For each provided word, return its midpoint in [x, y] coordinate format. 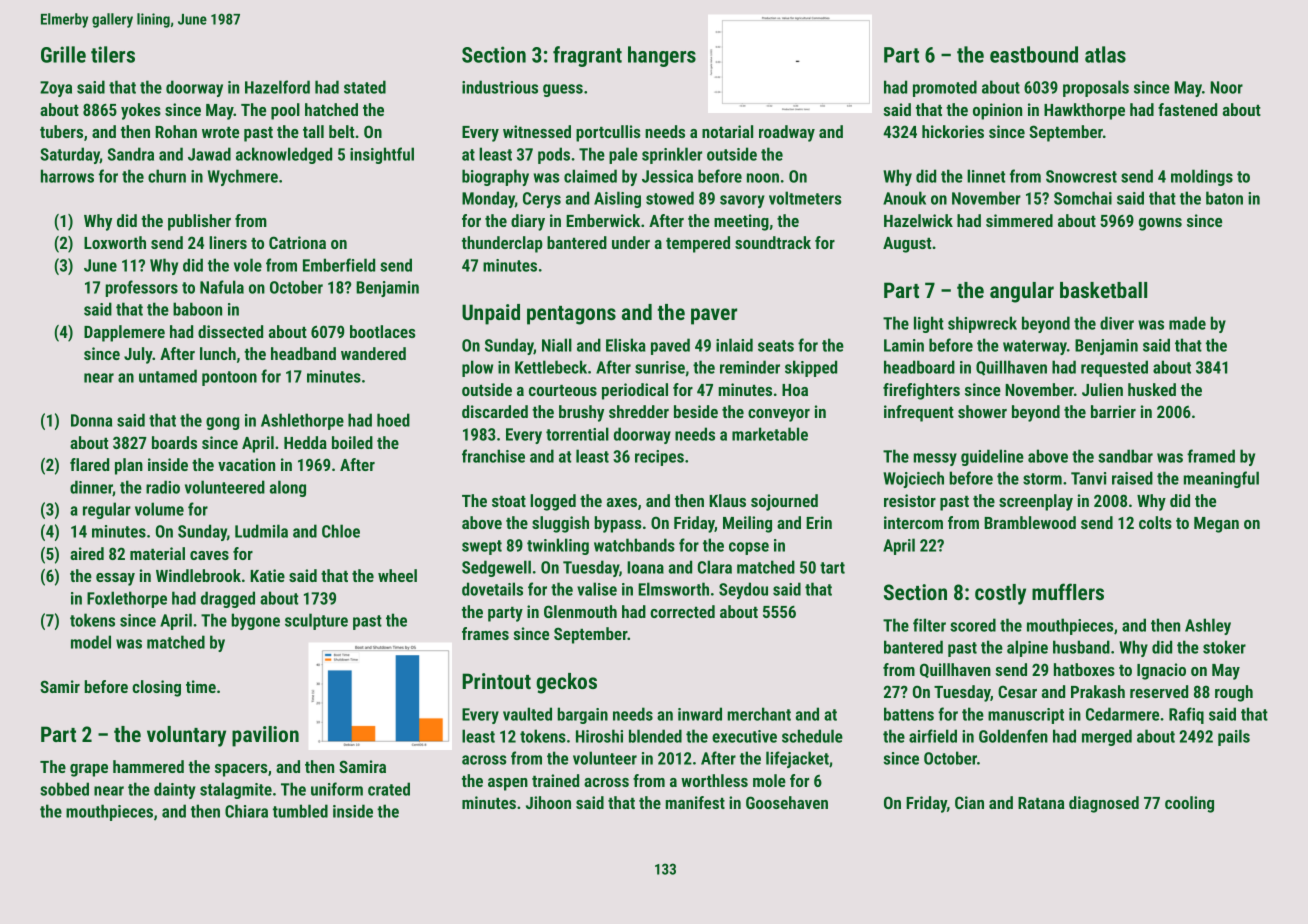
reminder [750, 367]
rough [1234, 693]
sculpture [316, 621]
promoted [945, 88]
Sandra [131, 154]
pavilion [265, 736]
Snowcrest [1081, 176]
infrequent [919, 413]
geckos [566, 683]
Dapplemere [124, 333]
